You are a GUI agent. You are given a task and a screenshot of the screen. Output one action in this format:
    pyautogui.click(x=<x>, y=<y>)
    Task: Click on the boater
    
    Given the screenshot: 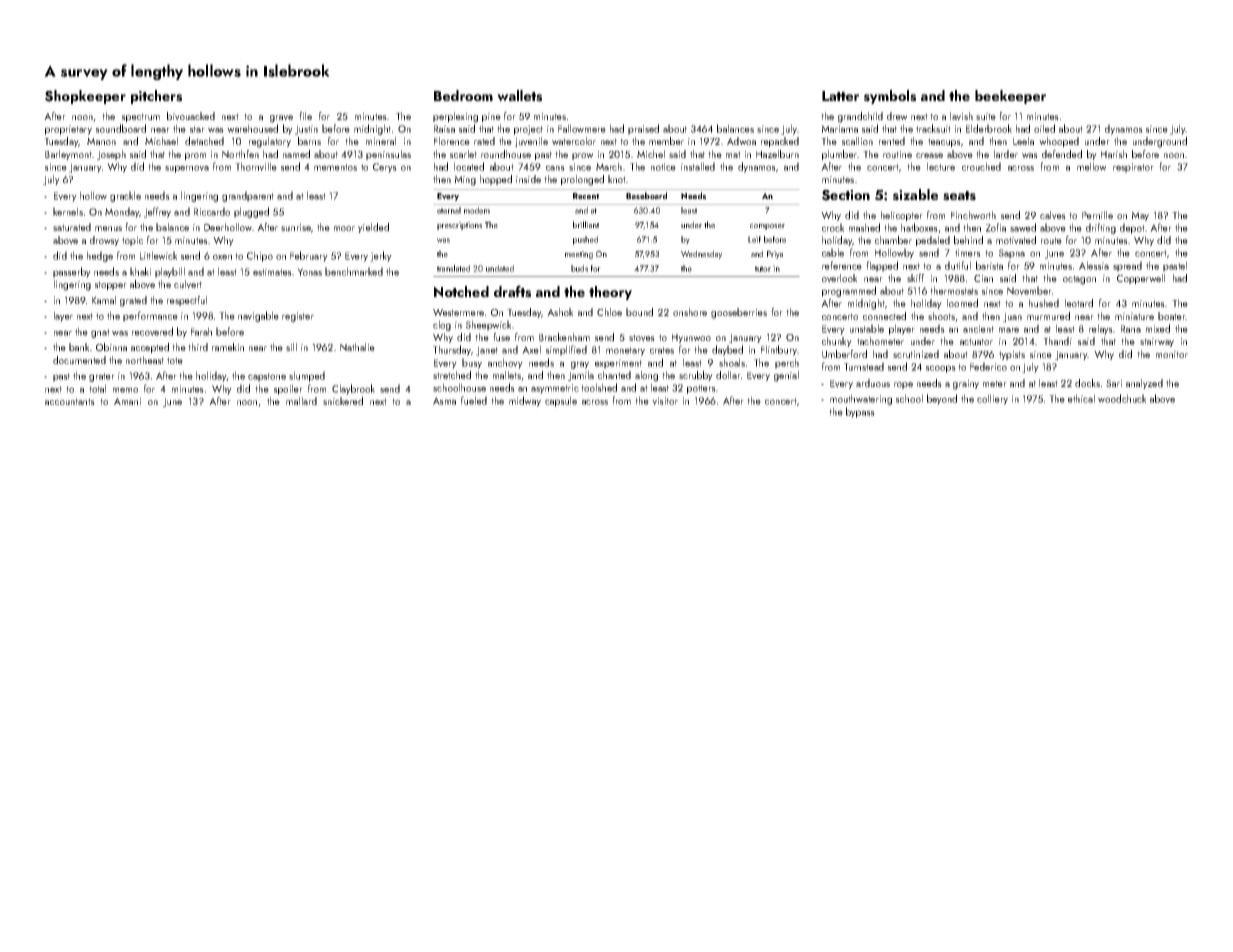 What is the action you would take?
    pyautogui.click(x=1172, y=316)
